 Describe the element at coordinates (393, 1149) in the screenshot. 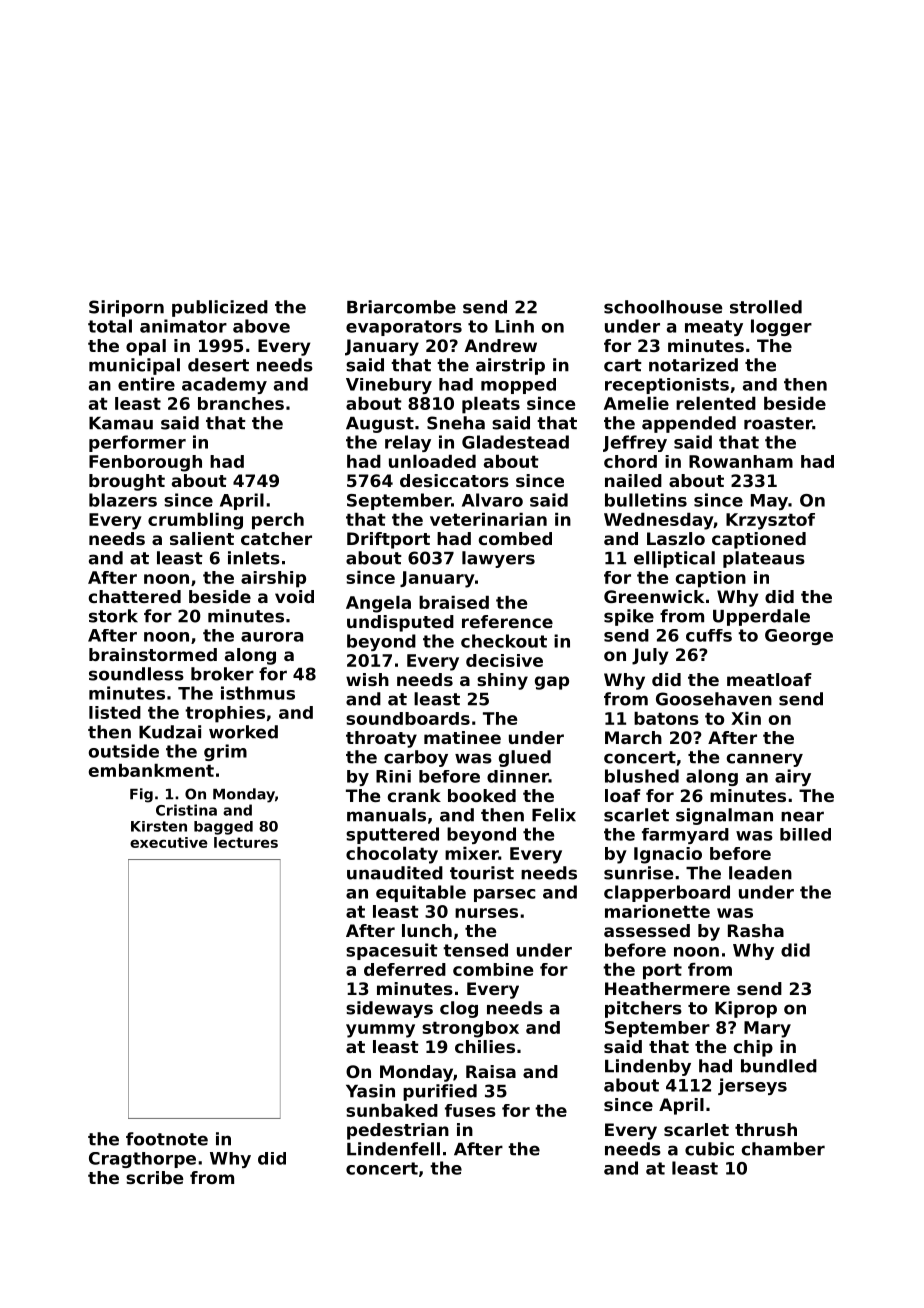

I see `Lindenfell` at that location.
